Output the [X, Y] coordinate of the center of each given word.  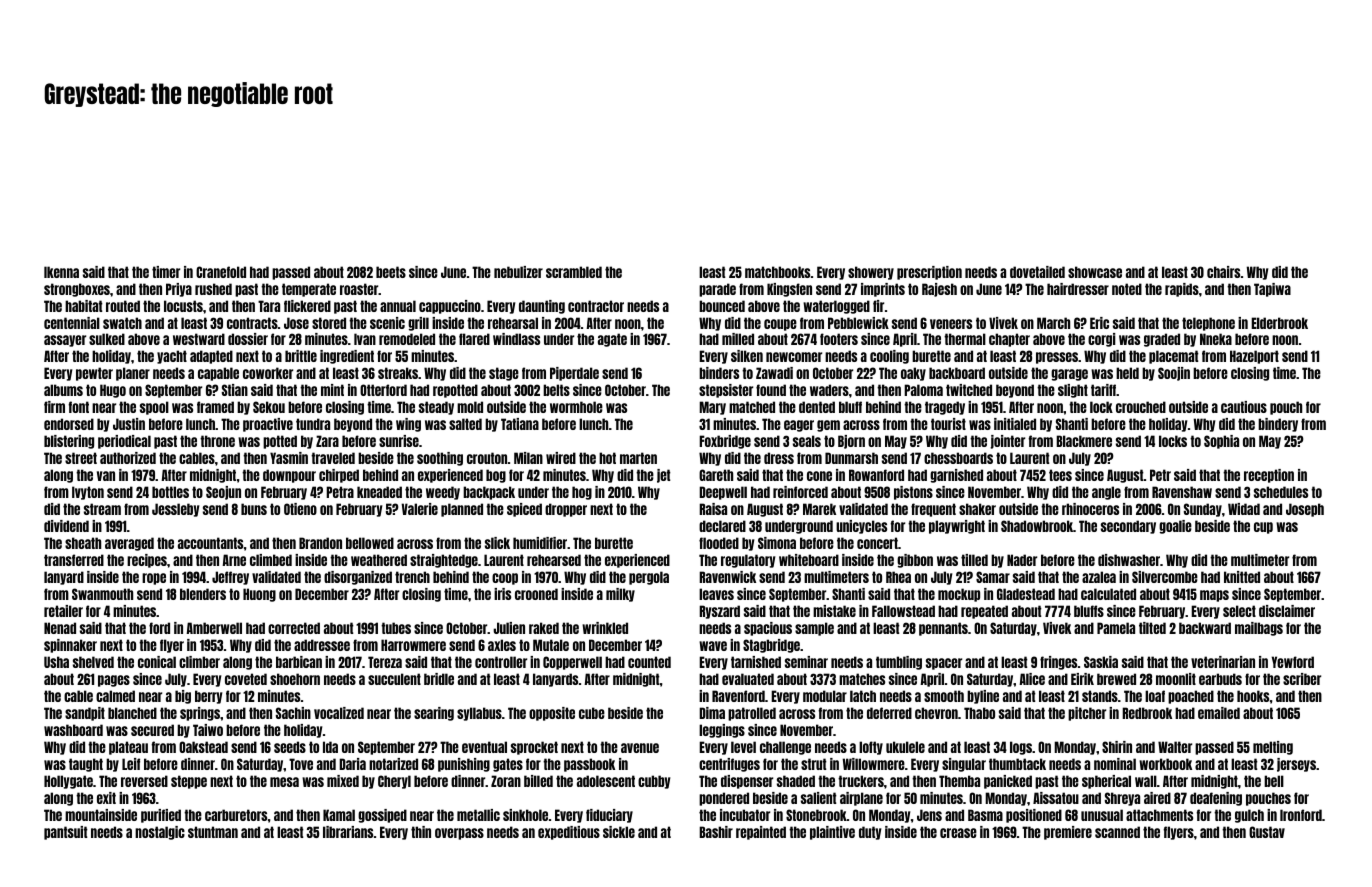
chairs [1223, 272]
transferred [74, 560]
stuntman [213, 832]
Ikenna [61, 272]
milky [620, 595]
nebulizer [518, 272]
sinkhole [525, 815]
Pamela [1116, 628]
